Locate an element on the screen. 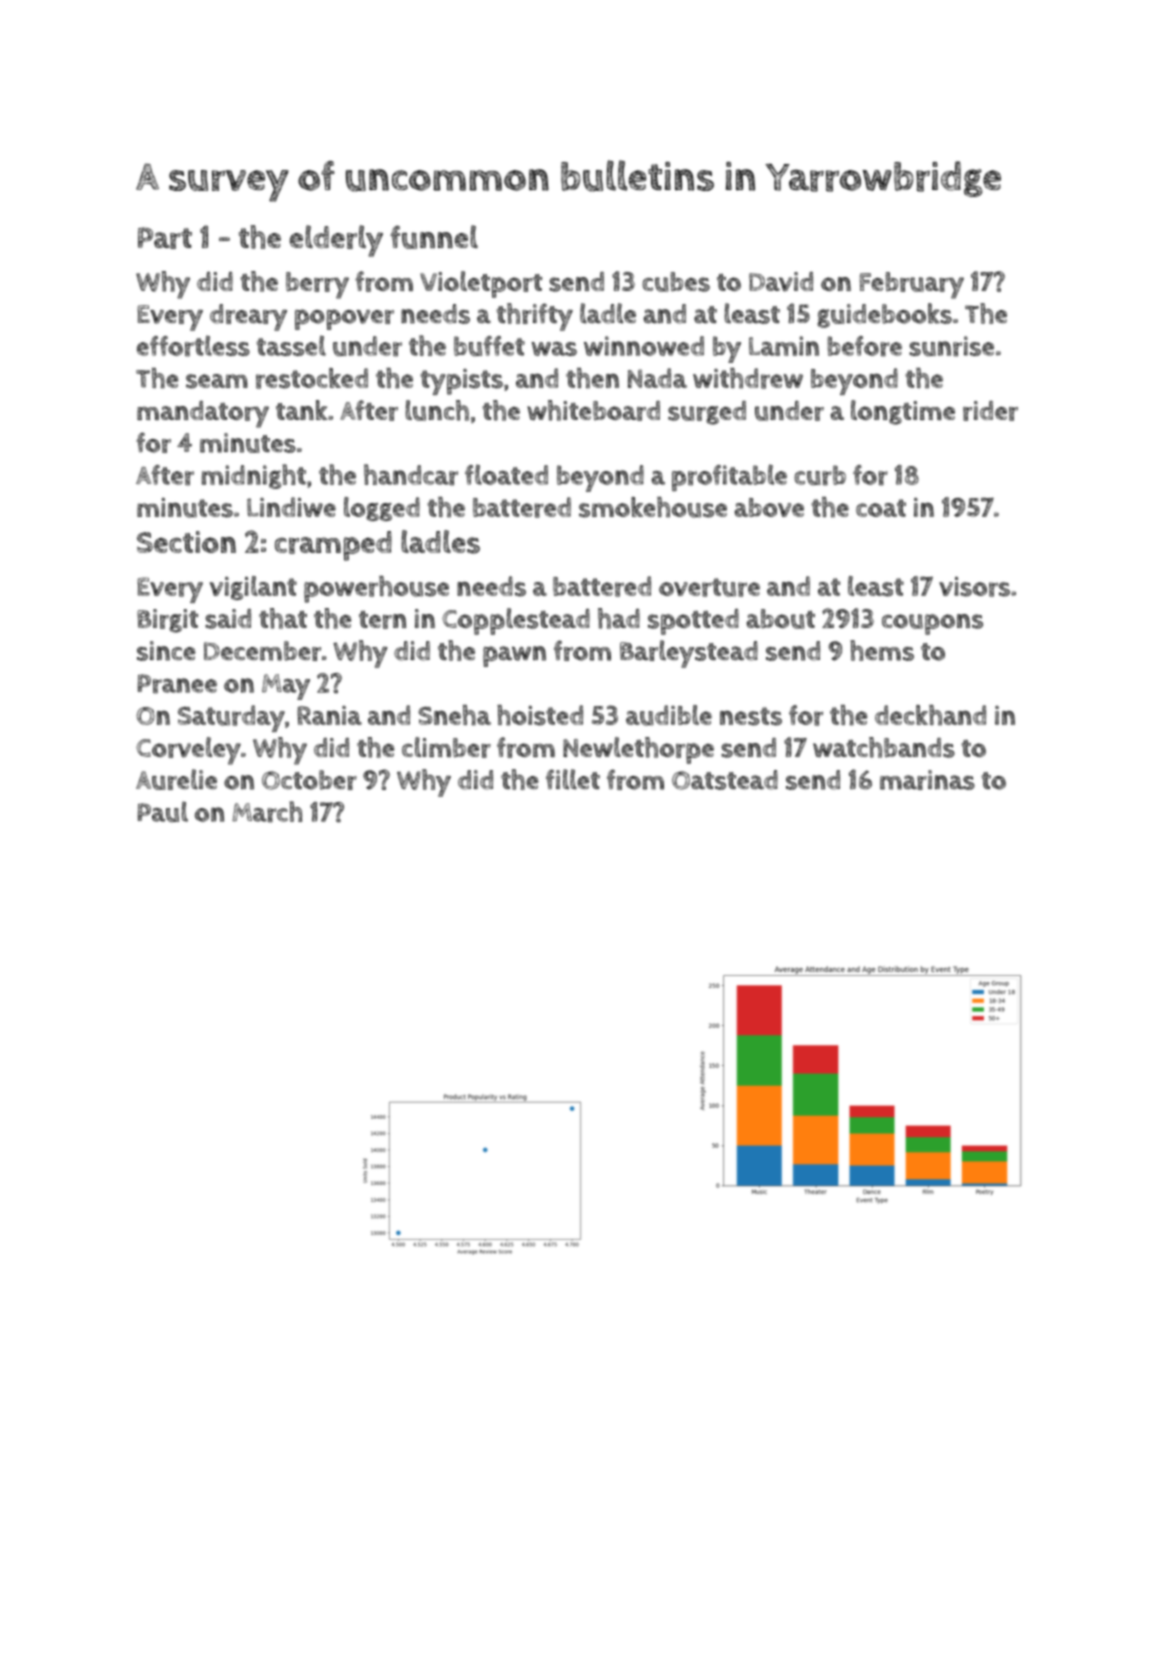 Image resolution: width=1165 pixels, height=1654 pixels. Barleystead is located at coordinates (689, 654).
